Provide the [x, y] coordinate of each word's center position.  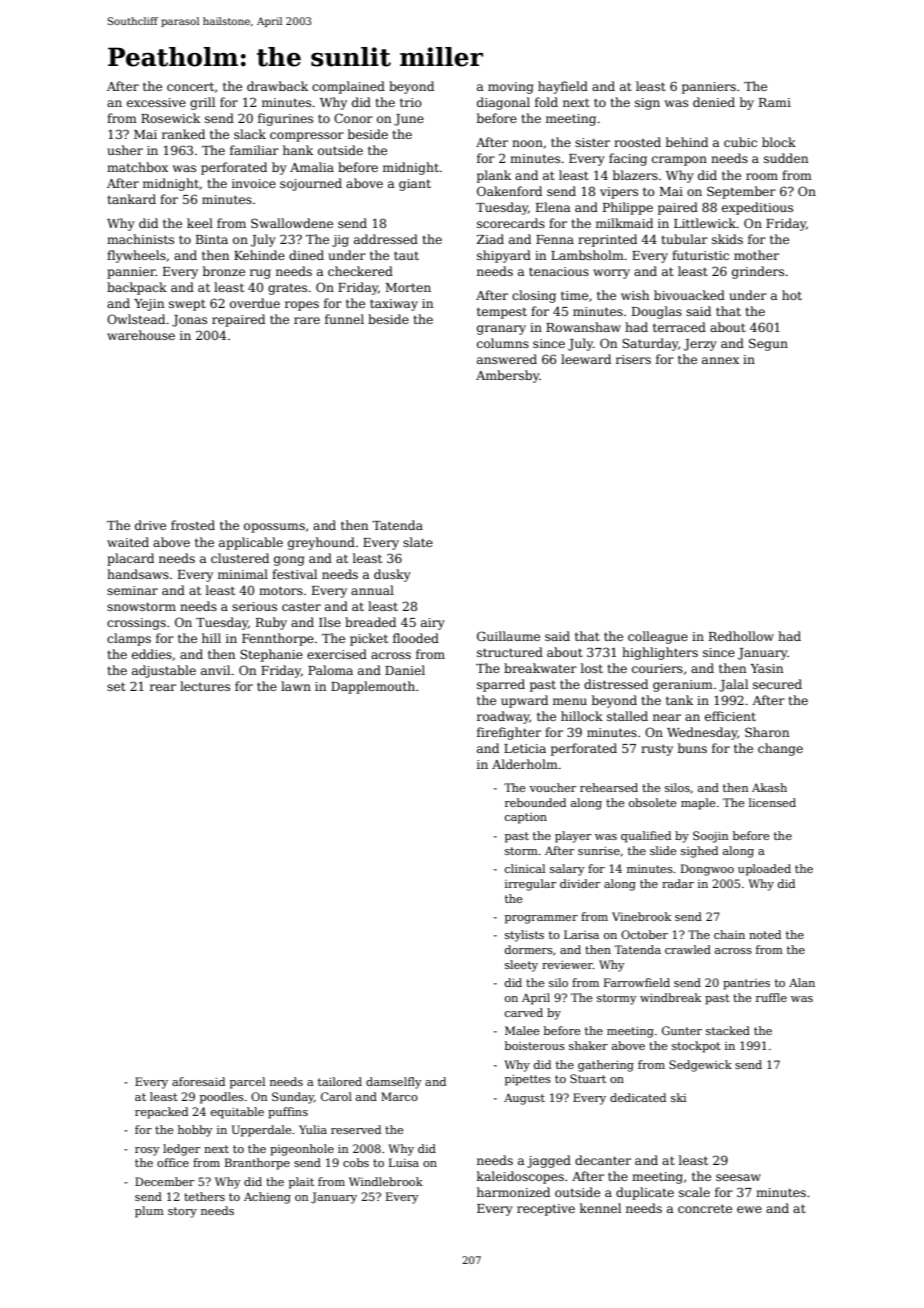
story [182, 1212]
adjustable [164, 671]
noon [527, 143]
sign [647, 104]
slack [250, 134]
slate [418, 542]
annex [720, 360]
